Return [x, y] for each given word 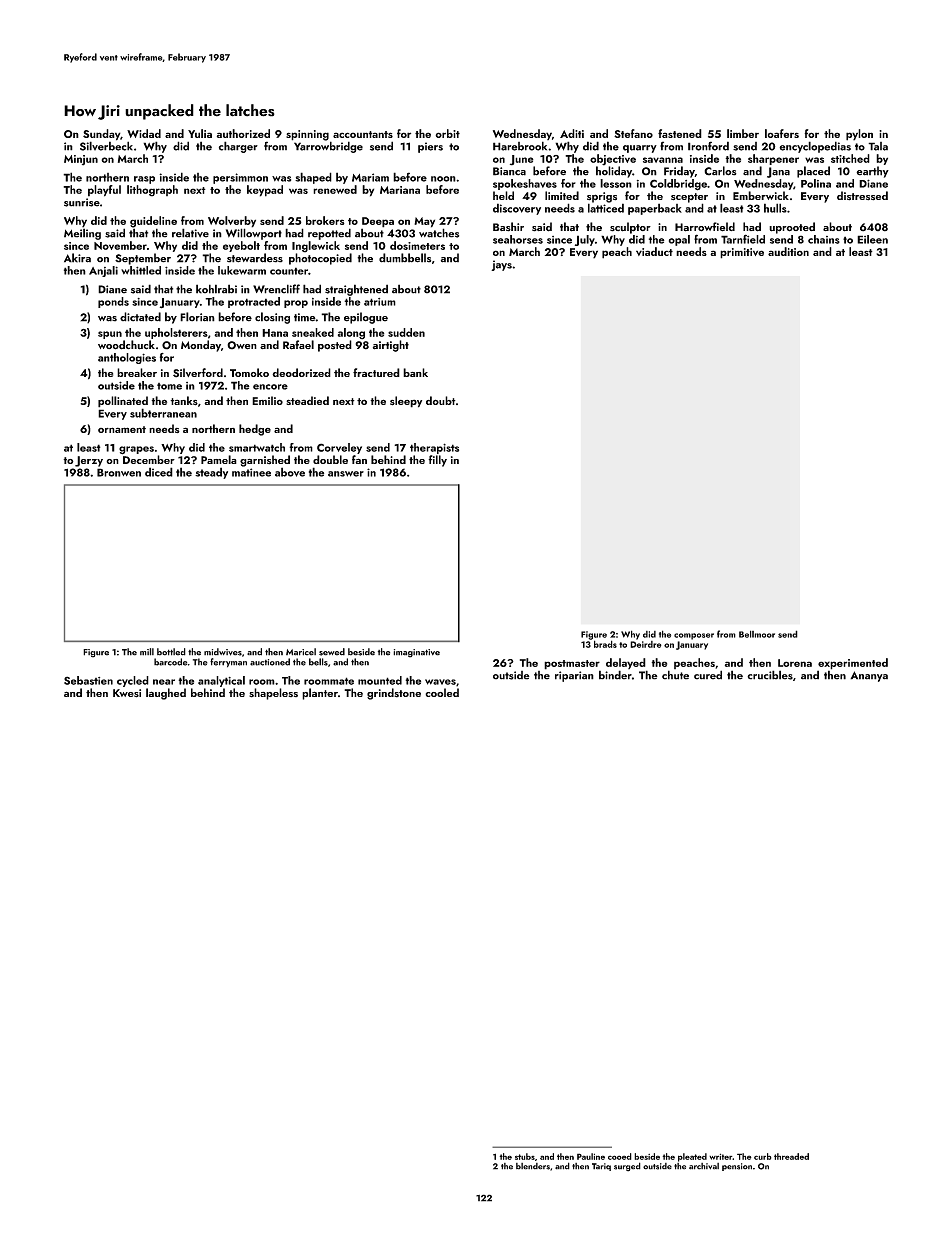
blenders [533, 1166]
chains [824, 239]
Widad [144, 133]
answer [346, 474]
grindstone [394, 694]
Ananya [869, 676]
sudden [406, 332]
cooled [442, 692]
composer [694, 636]
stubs [525, 1156]
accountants [363, 134]
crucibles [770, 675]
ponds [113, 302]
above [290, 472]
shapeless [273, 694]
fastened [680, 133]
